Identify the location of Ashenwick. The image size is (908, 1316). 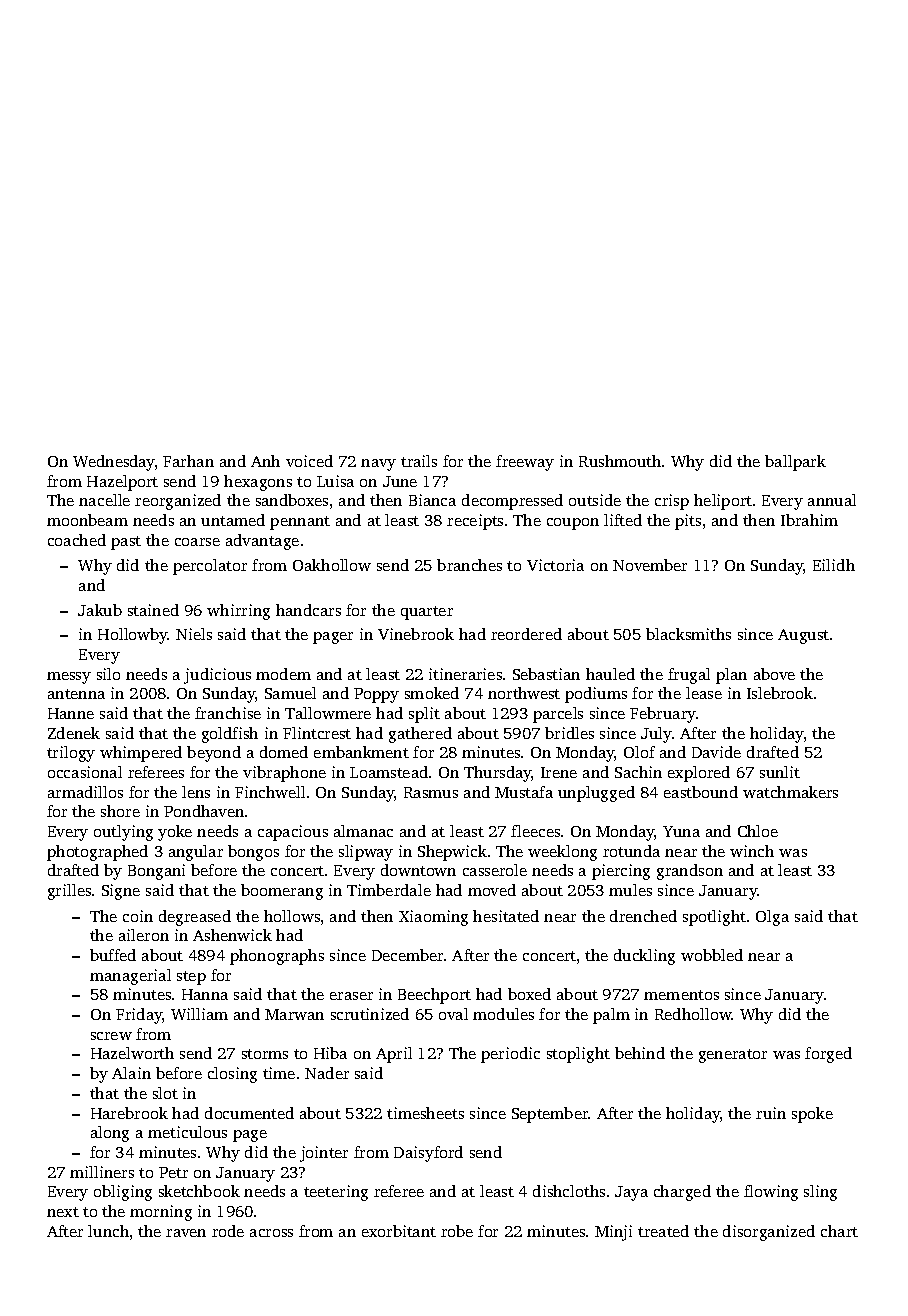
(232, 935).
